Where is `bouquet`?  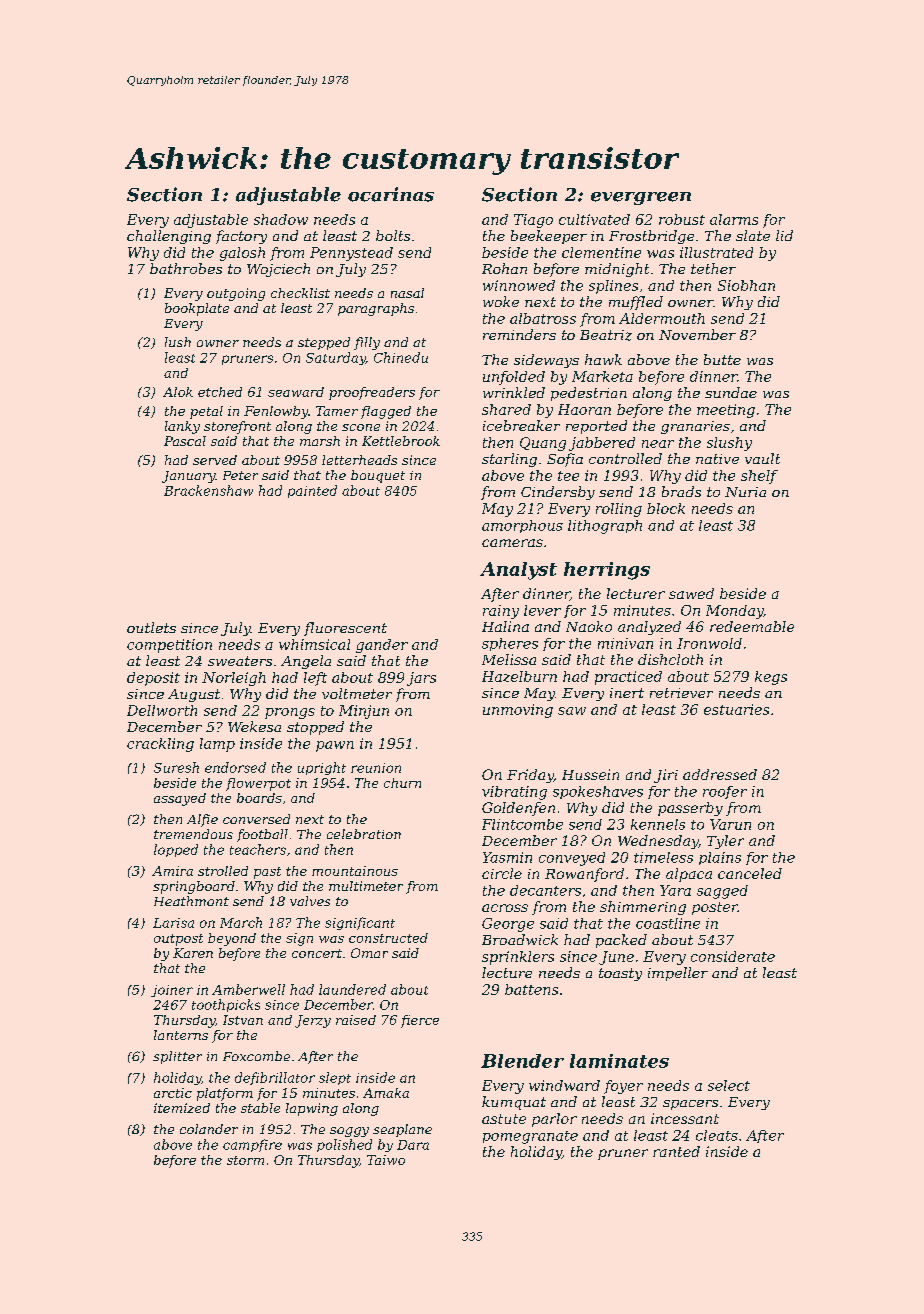 bouquet is located at coordinates (378, 476).
